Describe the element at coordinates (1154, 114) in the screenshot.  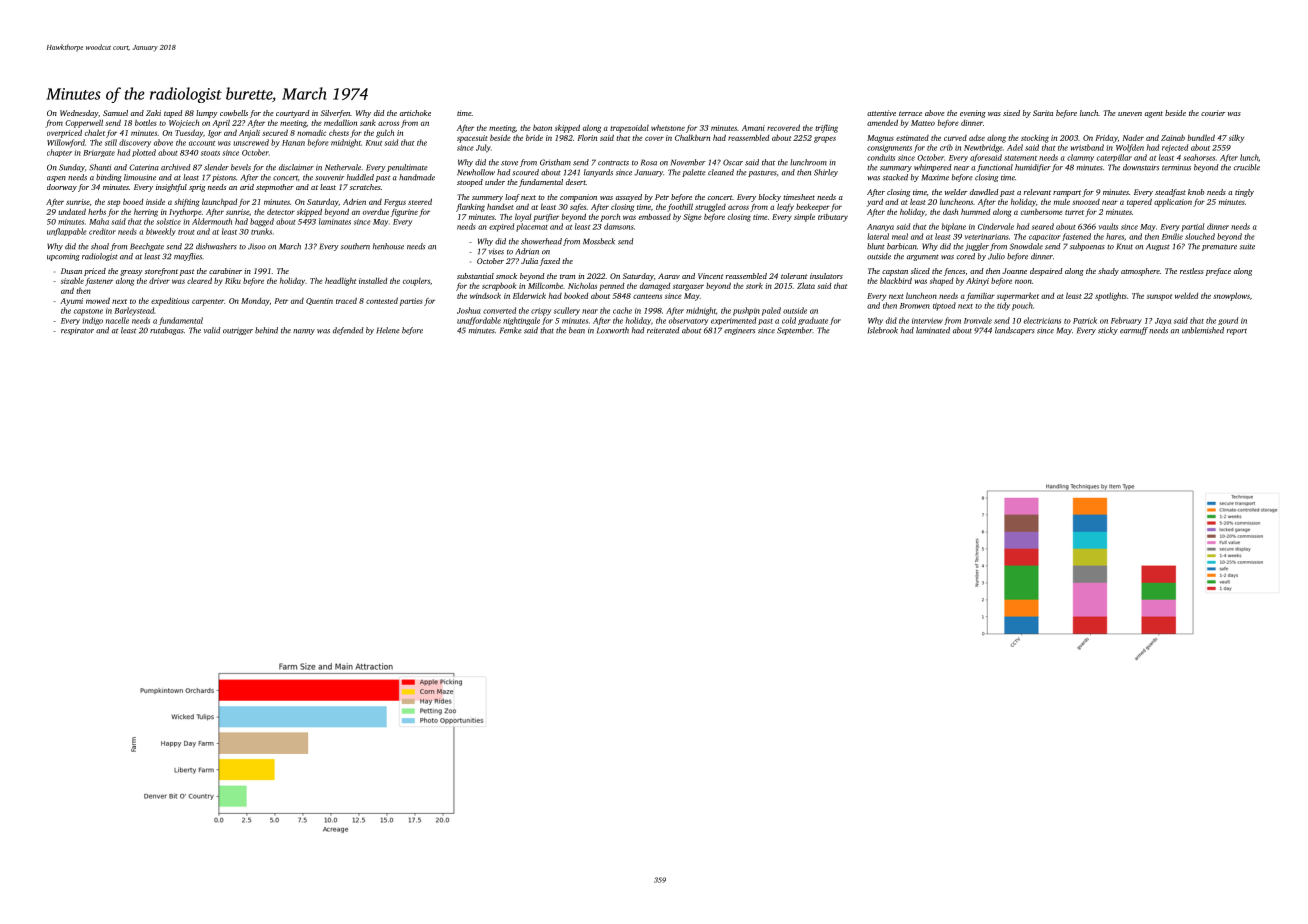
I see `agent` at that location.
